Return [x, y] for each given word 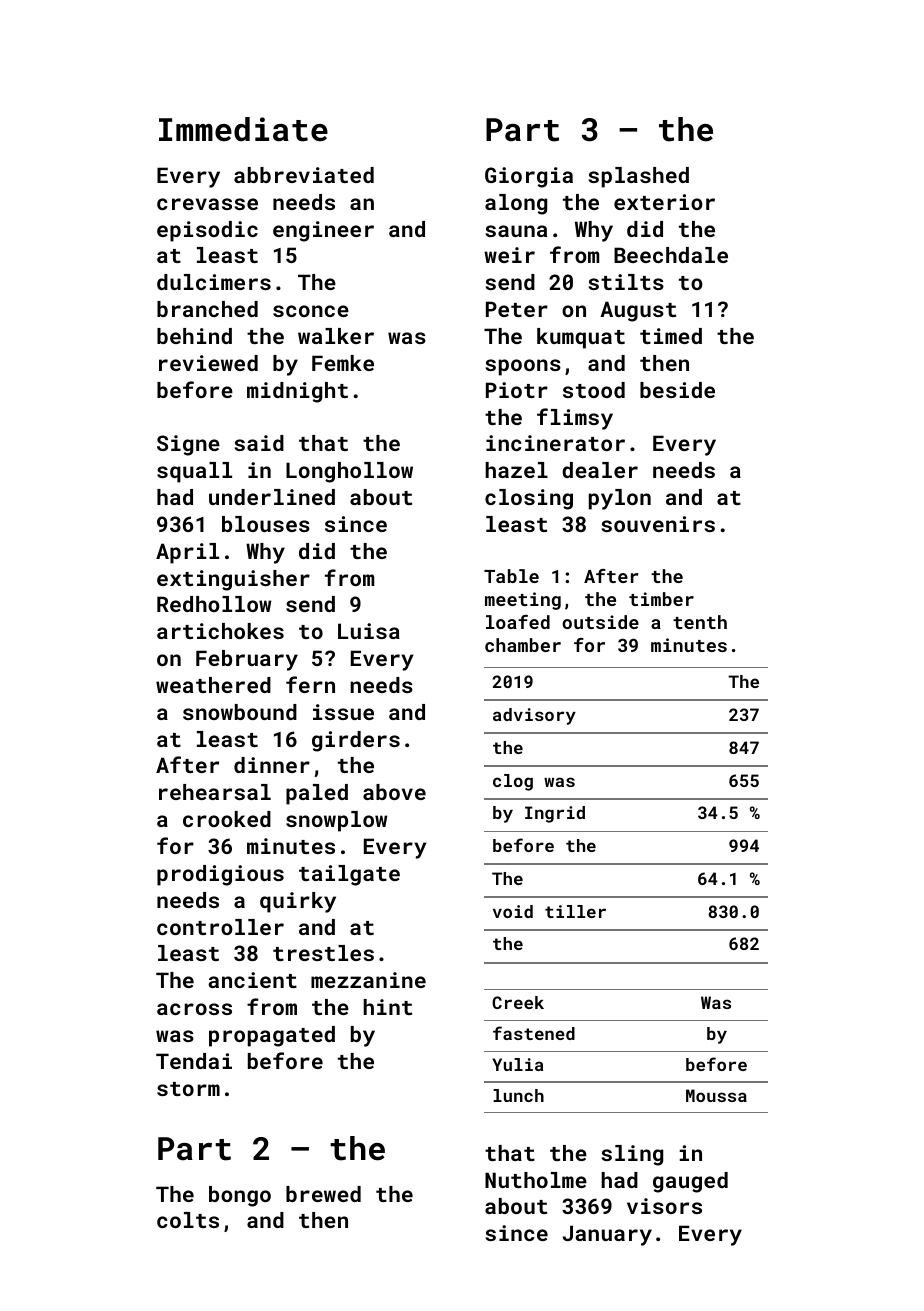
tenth [700, 622]
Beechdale [671, 255]
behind [194, 336]
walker [336, 336]
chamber [523, 645]
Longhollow [349, 472]
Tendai [194, 1061]
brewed [323, 1194]
